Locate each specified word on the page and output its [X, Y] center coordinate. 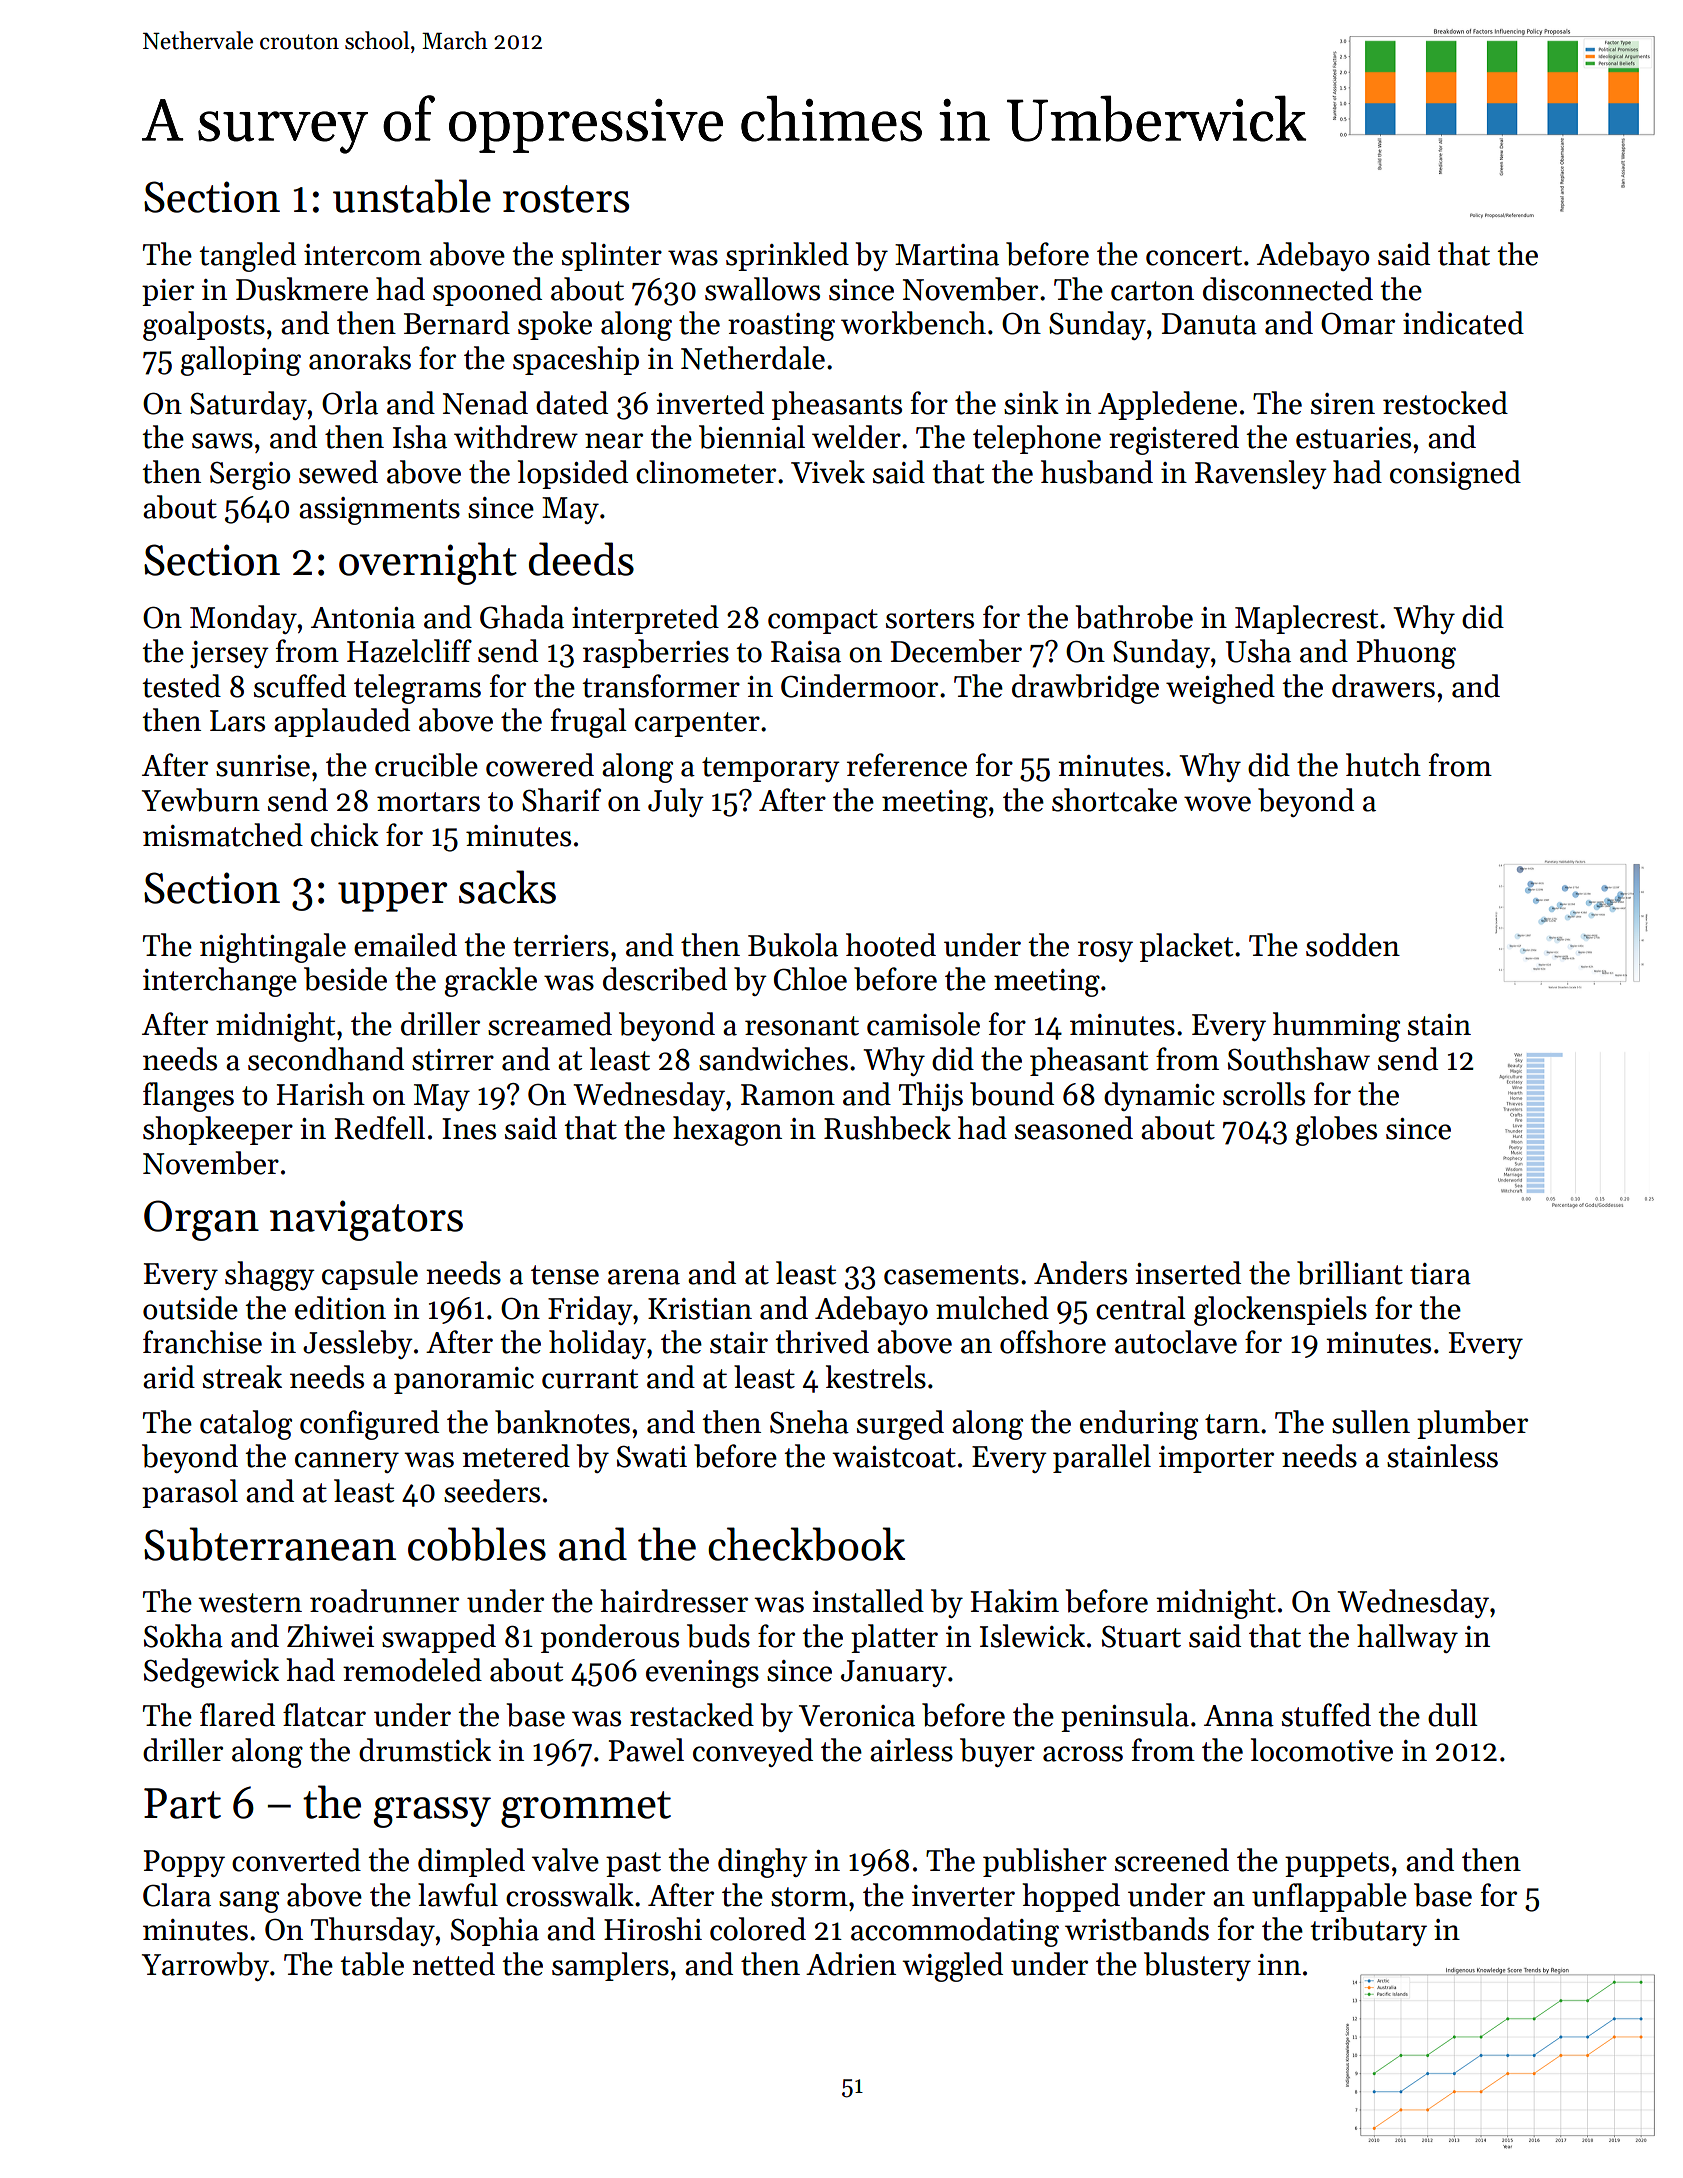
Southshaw [1299, 1059]
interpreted [645, 619]
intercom [363, 255]
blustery [1197, 1966]
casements [951, 1275]
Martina [947, 255]
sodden [1353, 945]
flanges [188, 1097]
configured [369, 1425]
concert [1194, 256]
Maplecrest [1306, 619]
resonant [802, 1026]
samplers [610, 1966]
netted [453, 1964]
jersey [229, 654]
